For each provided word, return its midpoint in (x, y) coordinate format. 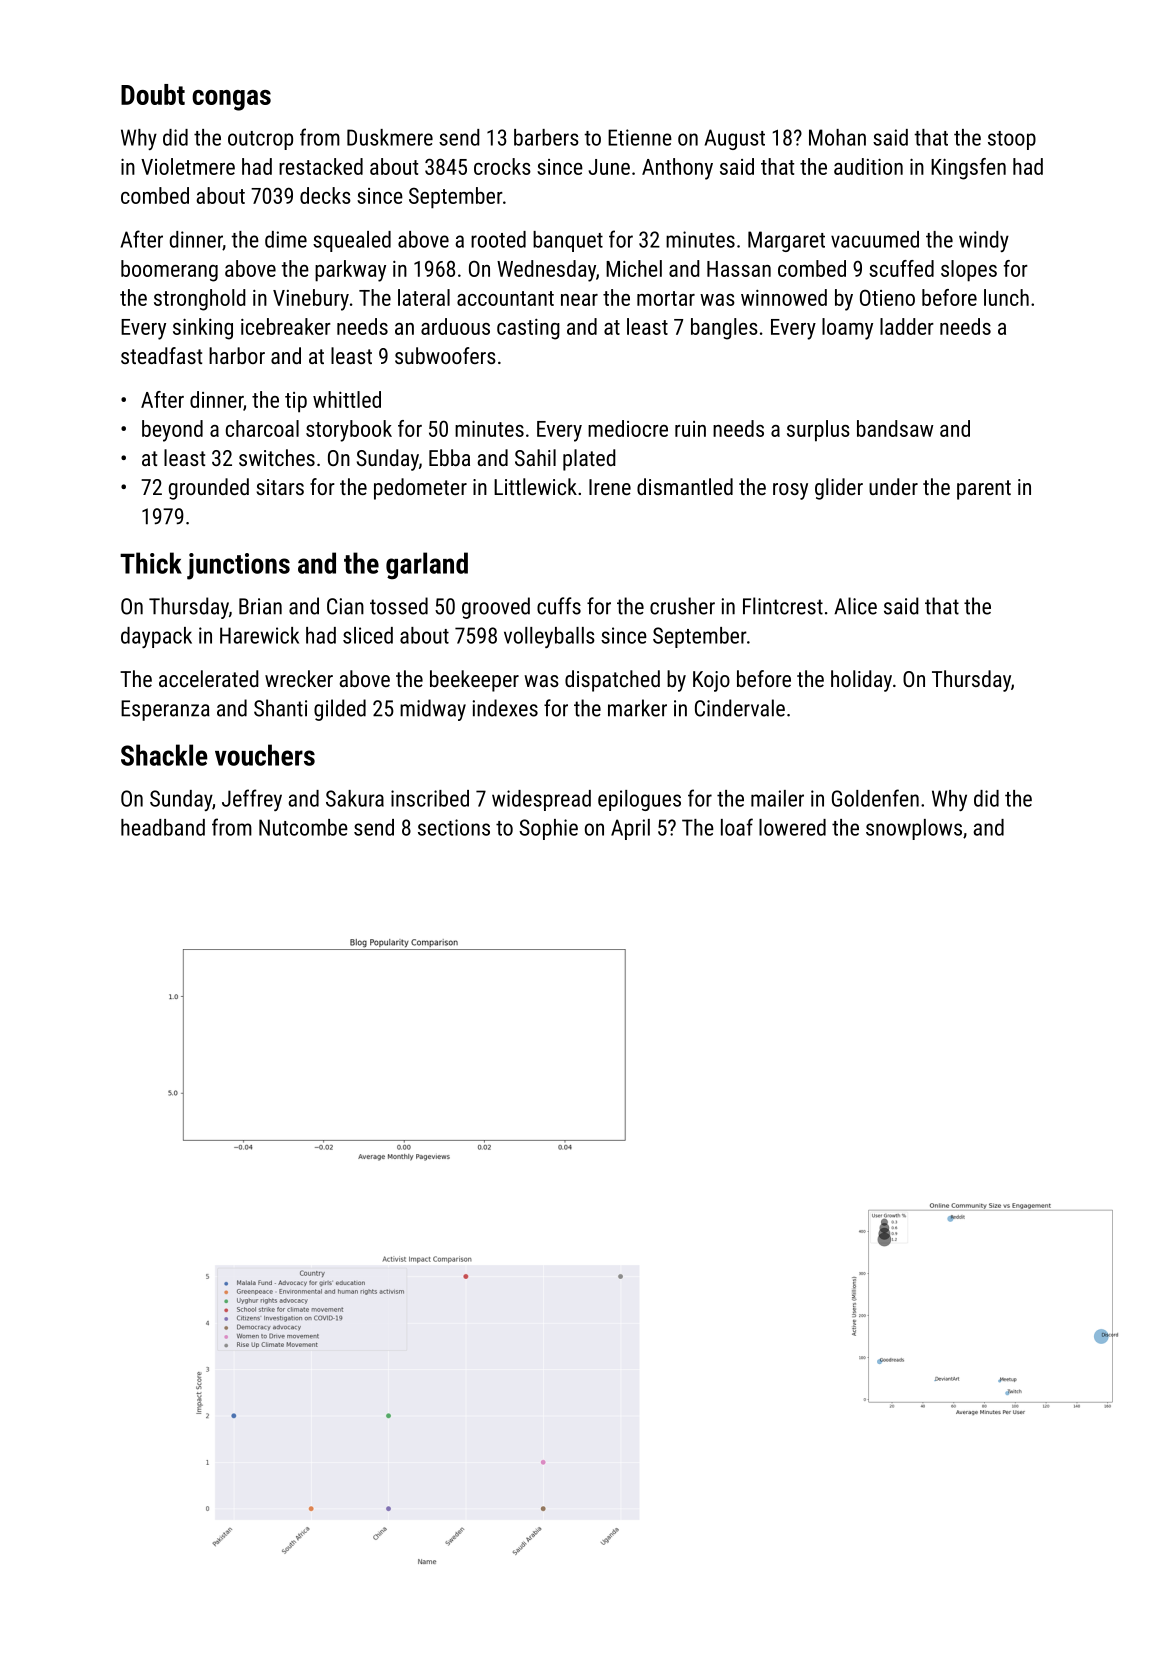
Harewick (259, 635)
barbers (546, 137)
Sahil (535, 457)
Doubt (153, 94)
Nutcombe (303, 827)
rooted (498, 239)
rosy (790, 491)
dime (286, 239)
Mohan (837, 137)
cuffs (559, 606)
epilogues (639, 800)
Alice (855, 606)
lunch (1006, 297)
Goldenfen (875, 798)
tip (296, 402)
